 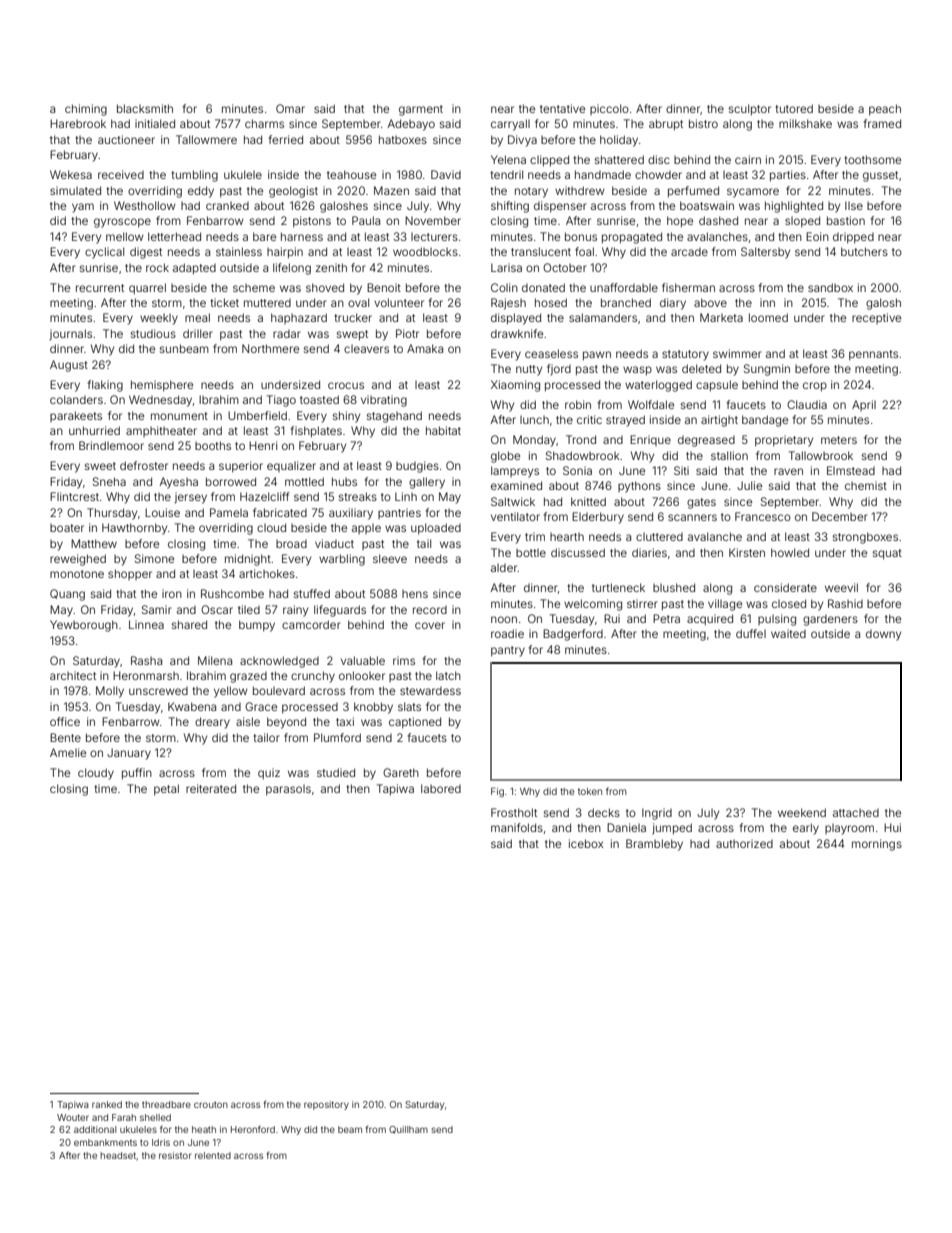 What do you see at coordinates (145, 108) in the screenshot?
I see `blacksmith` at bounding box center [145, 108].
